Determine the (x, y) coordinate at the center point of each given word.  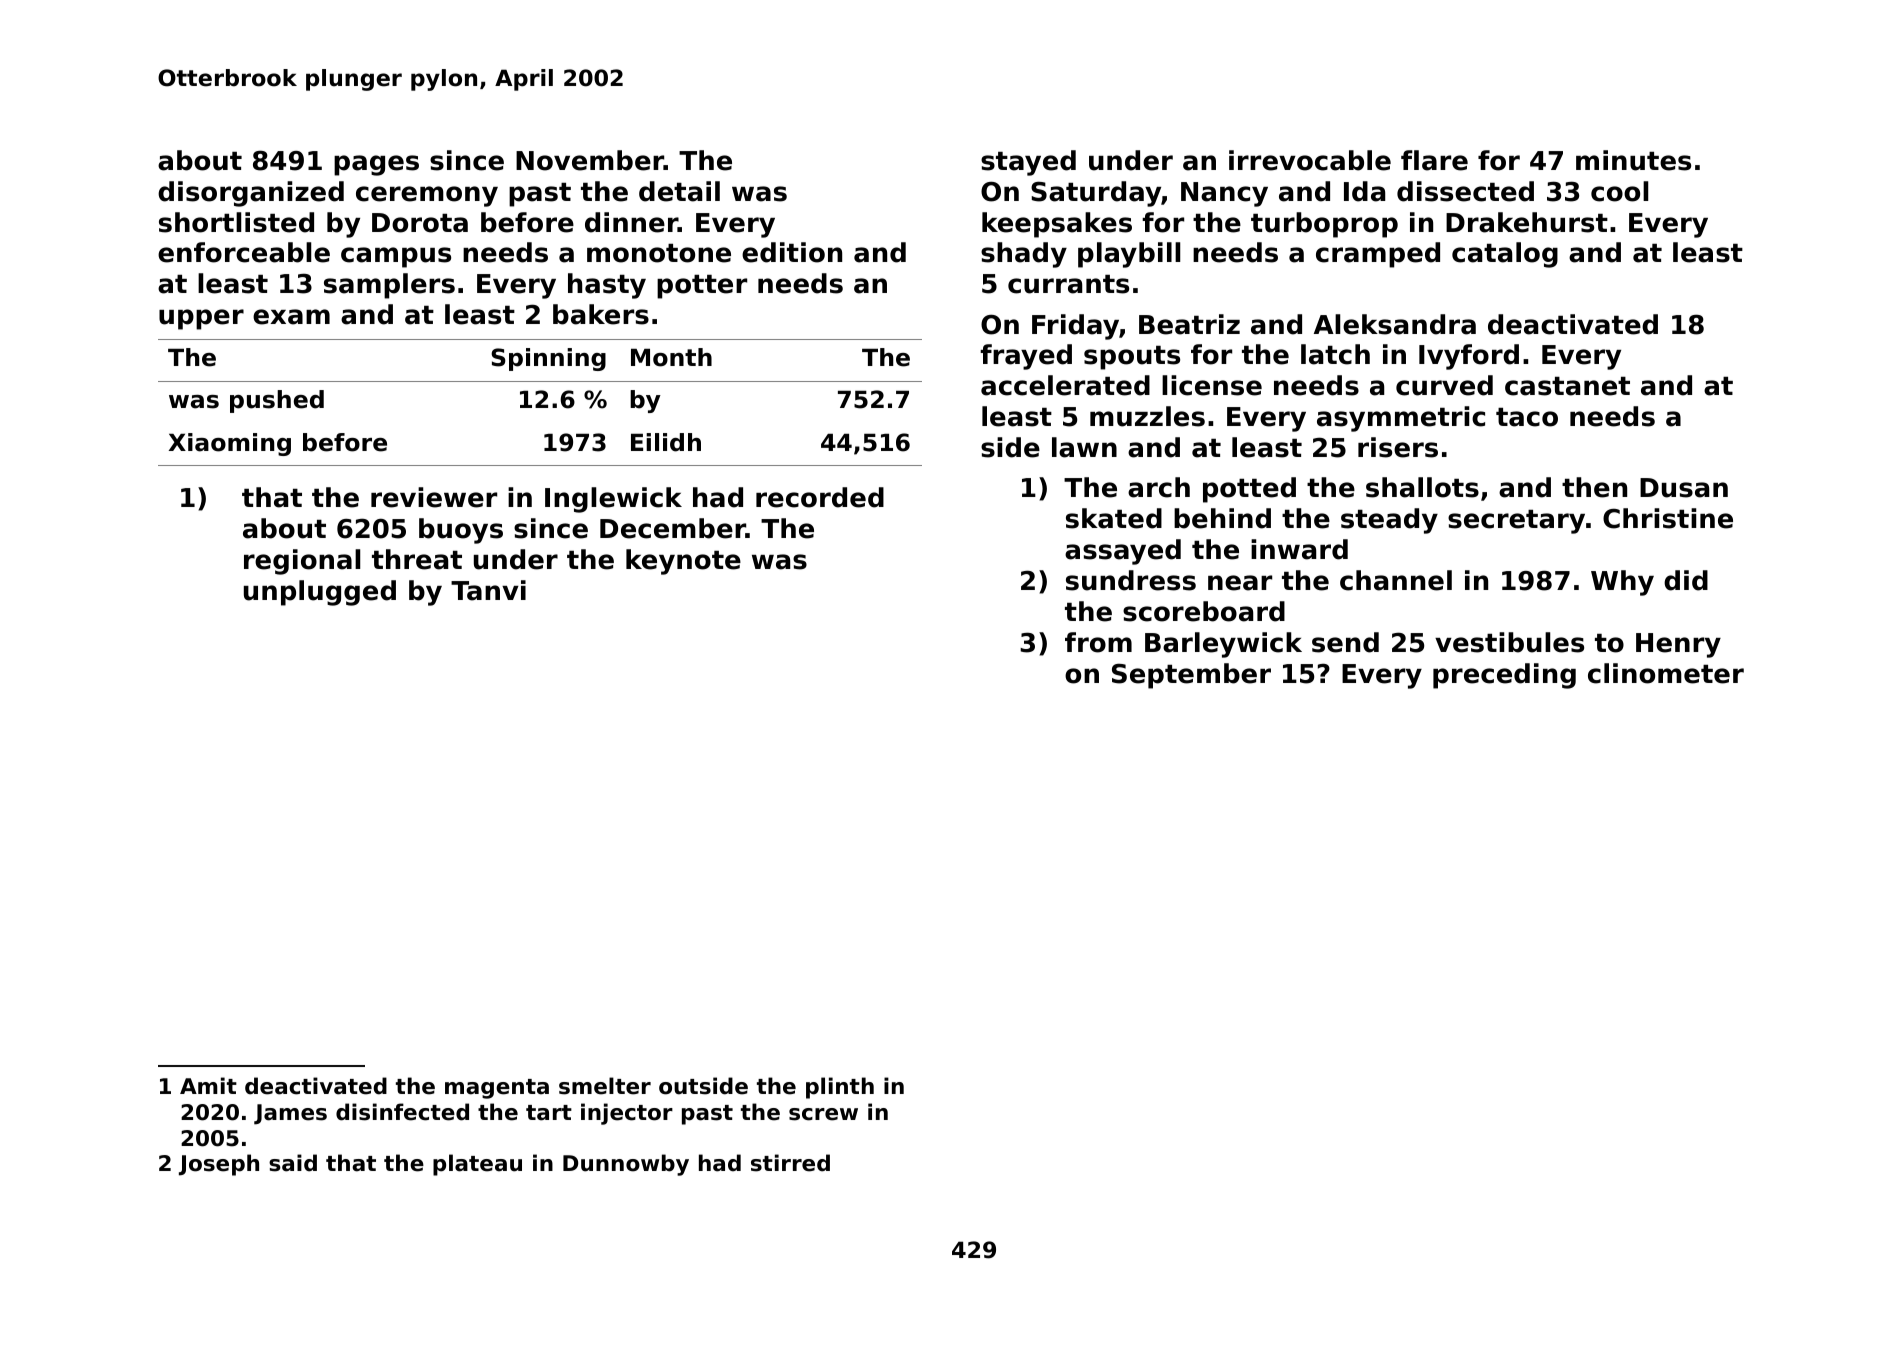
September (1191, 676)
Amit (208, 1085)
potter (702, 287)
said (293, 1163)
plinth (840, 1088)
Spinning (548, 359)
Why (1622, 583)
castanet (1567, 386)
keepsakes (1057, 225)
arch (1159, 487)
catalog (1505, 255)
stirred (790, 1163)
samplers (389, 286)
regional (302, 562)
